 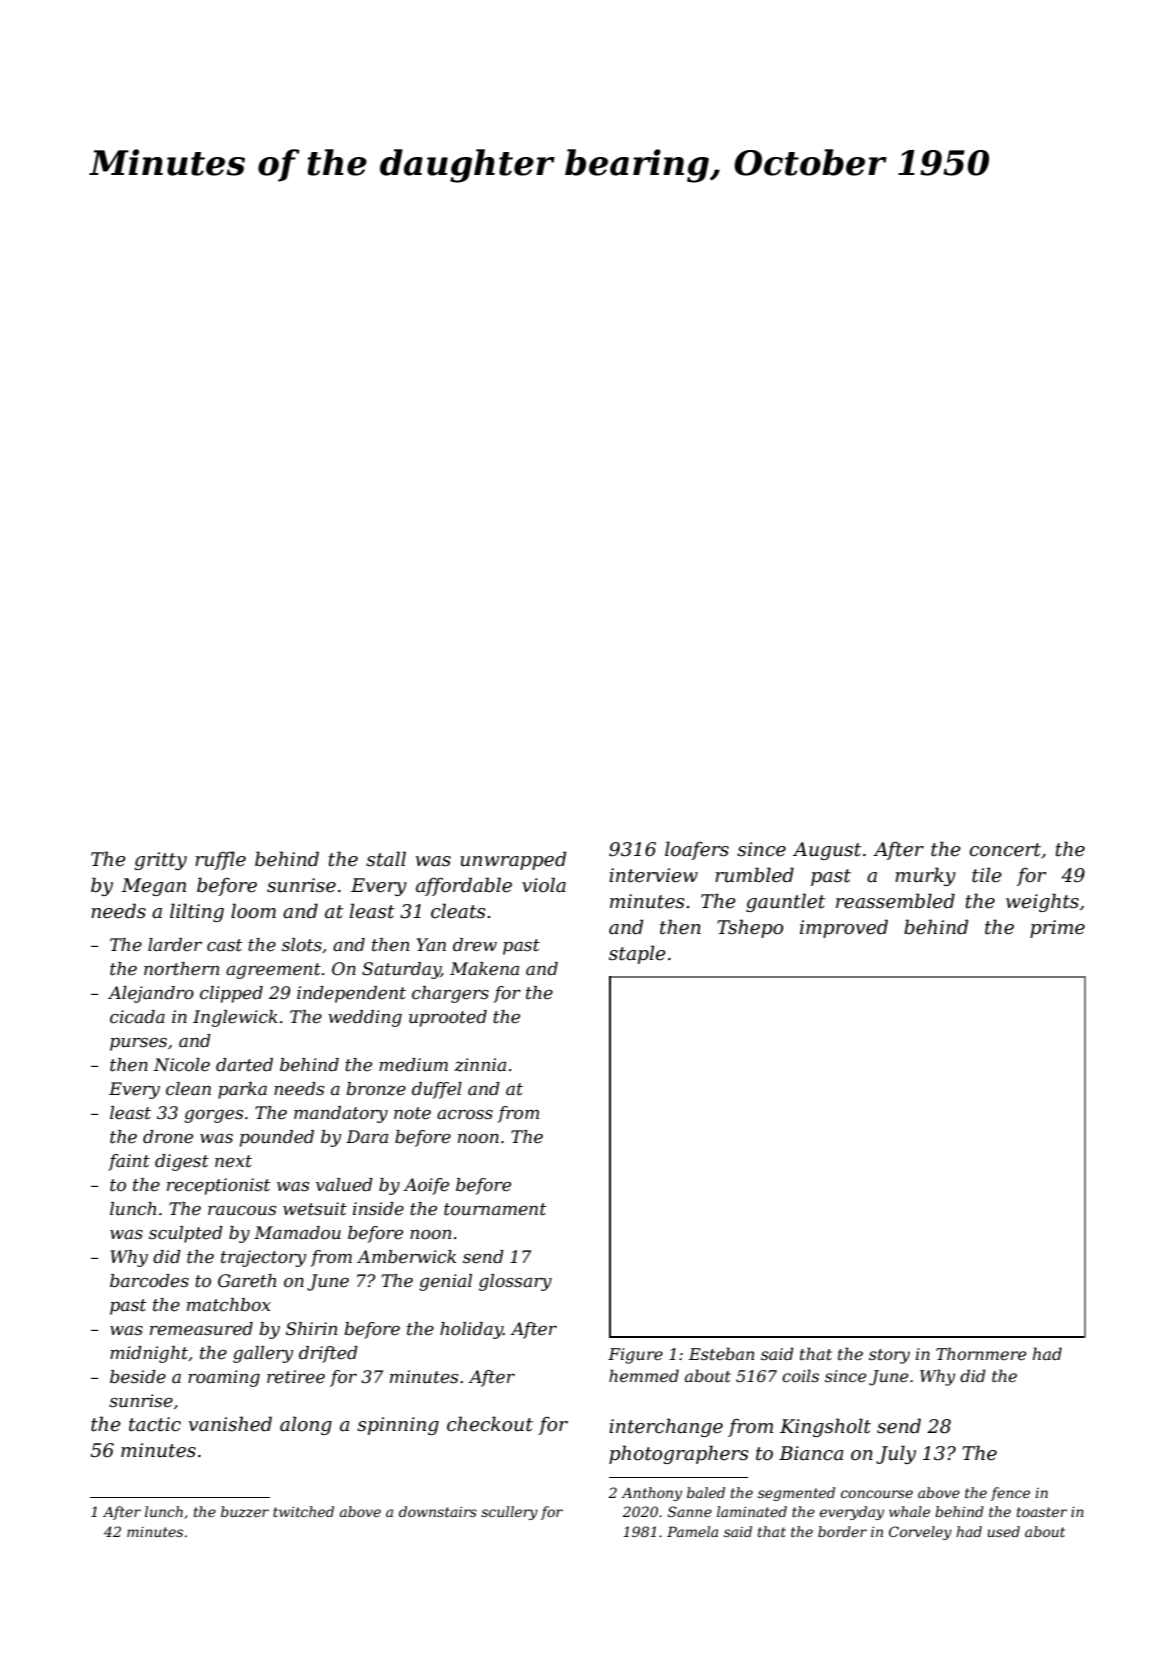 What do you see at coordinates (344, 1185) in the document?
I see `valued` at bounding box center [344, 1185].
